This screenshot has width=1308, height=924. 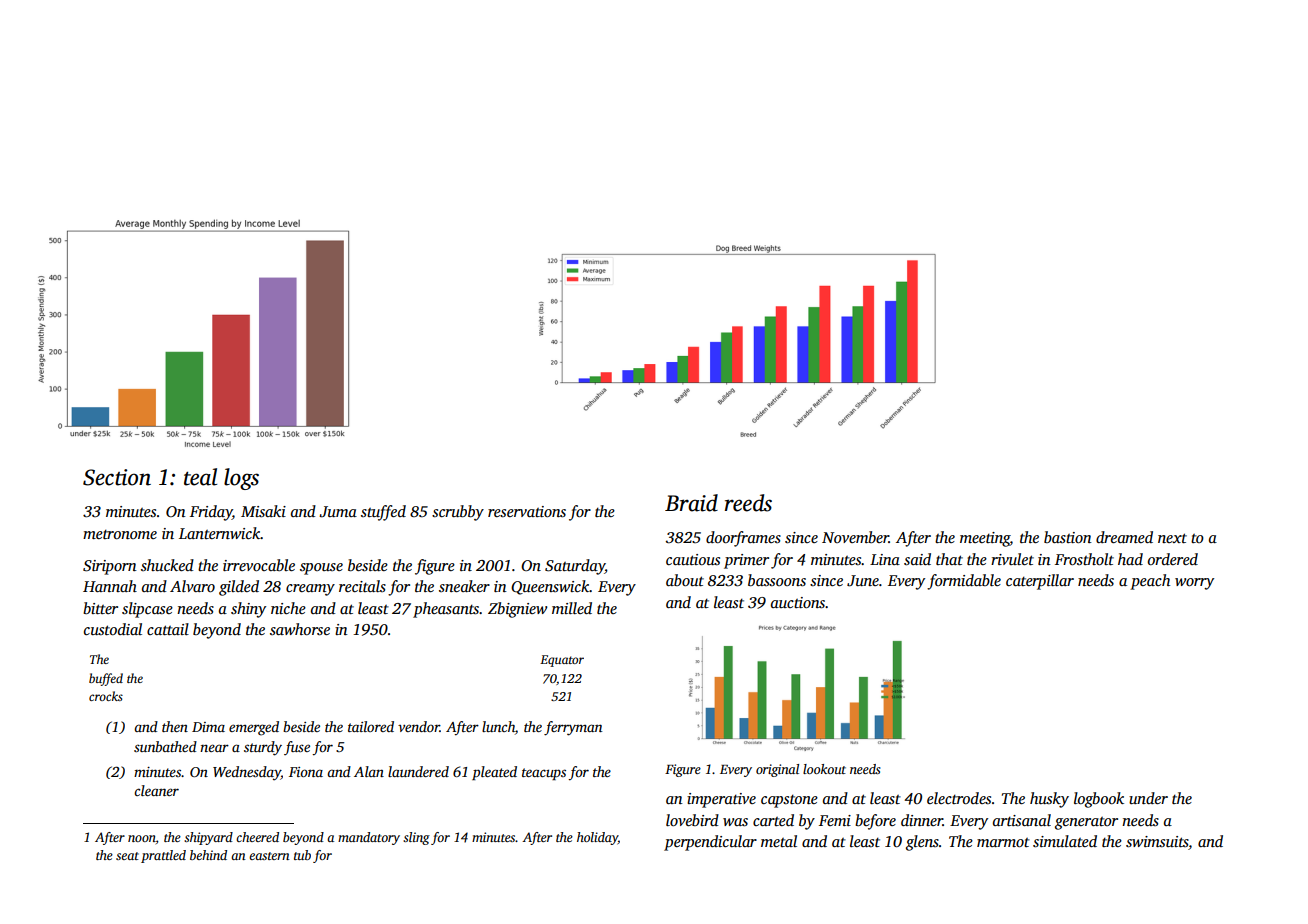 I want to click on tub, so click(x=302, y=855).
